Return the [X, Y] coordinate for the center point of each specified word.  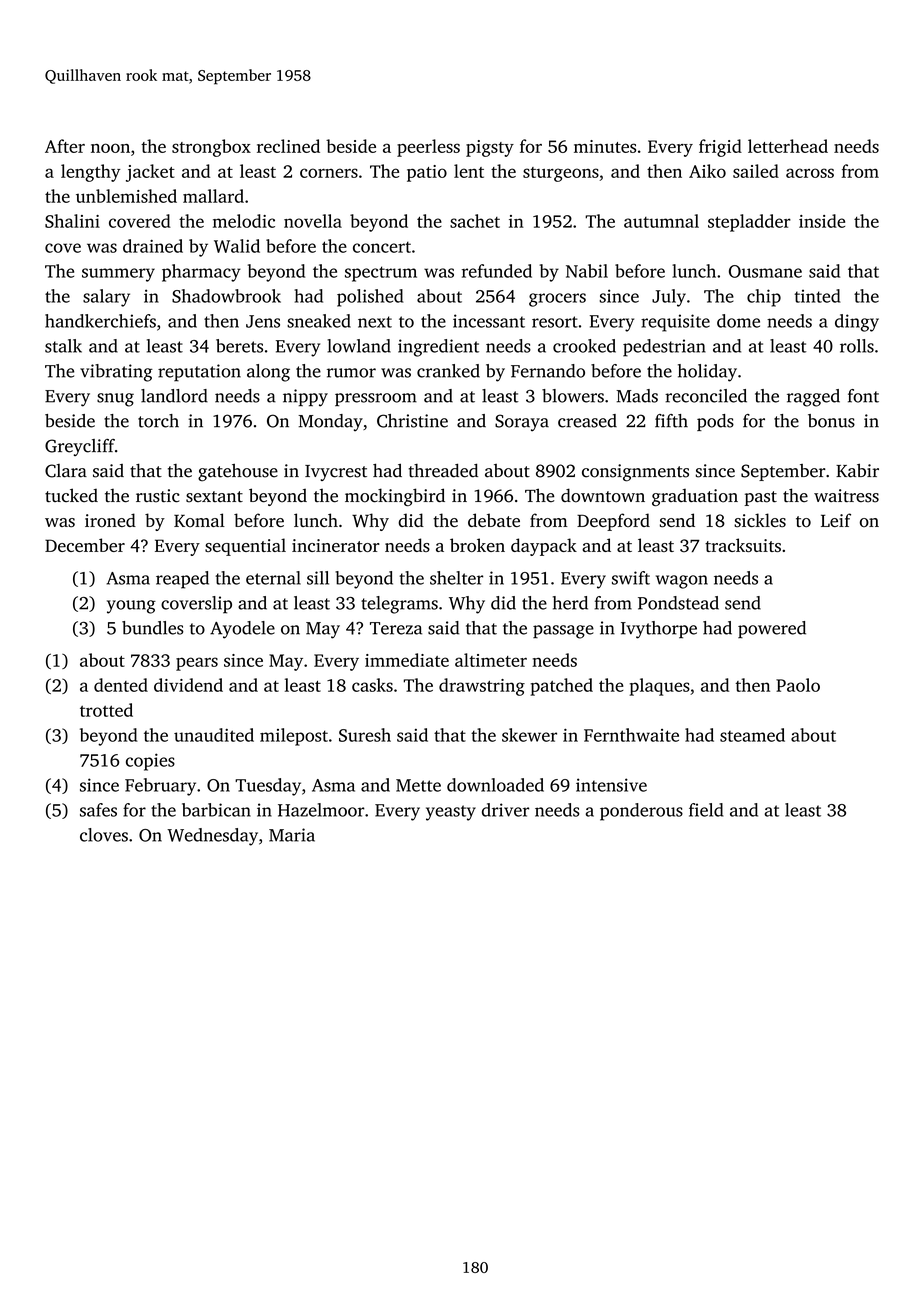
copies [150, 762]
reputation [199, 373]
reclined [288, 146]
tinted [817, 296]
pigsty [490, 148]
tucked [71, 495]
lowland [359, 346]
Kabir [857, 471]
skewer [529, 735]
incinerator [336, 545]
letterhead [788, 146]
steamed [752, 735]
